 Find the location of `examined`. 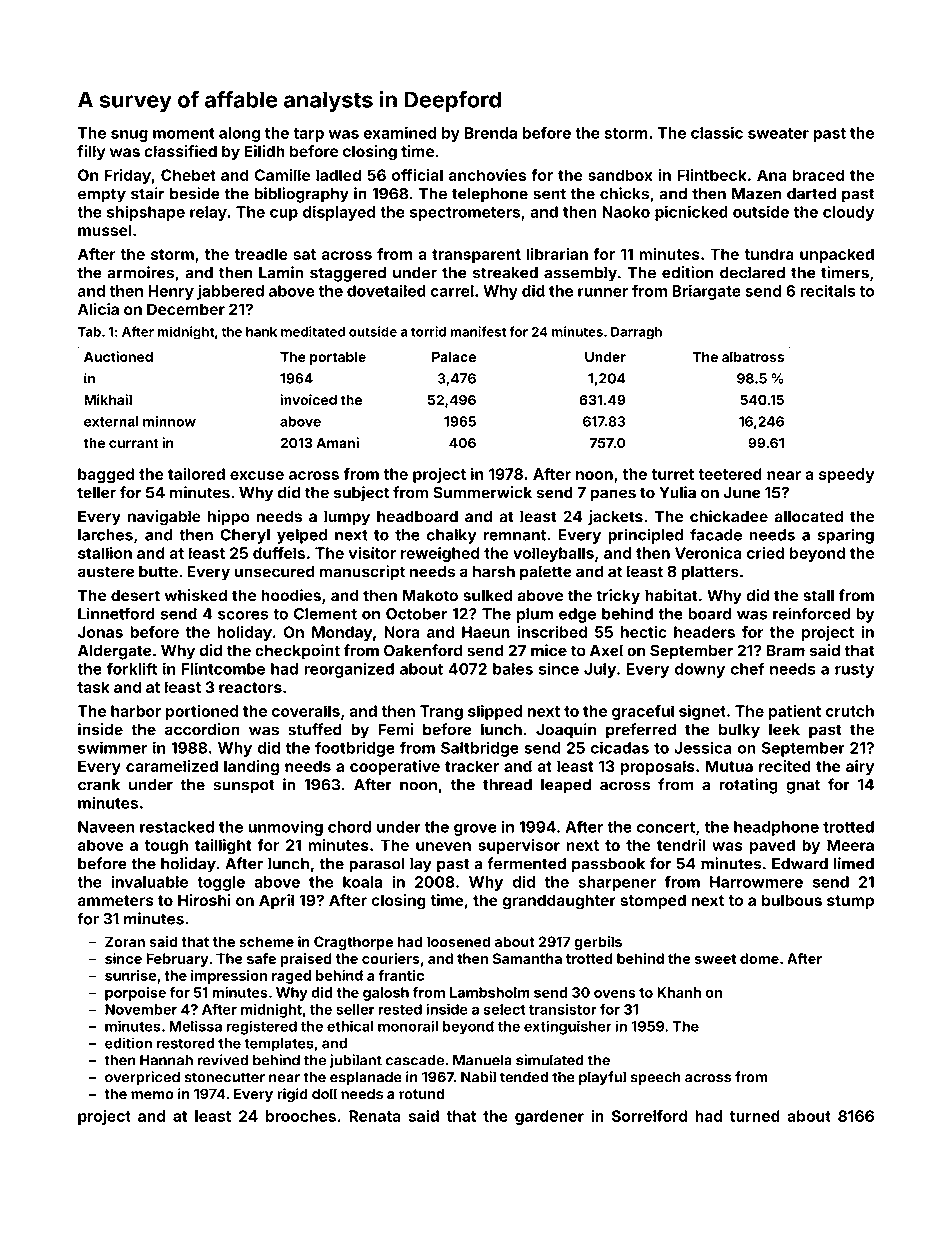

examined is located at coordinates (400, 132).
